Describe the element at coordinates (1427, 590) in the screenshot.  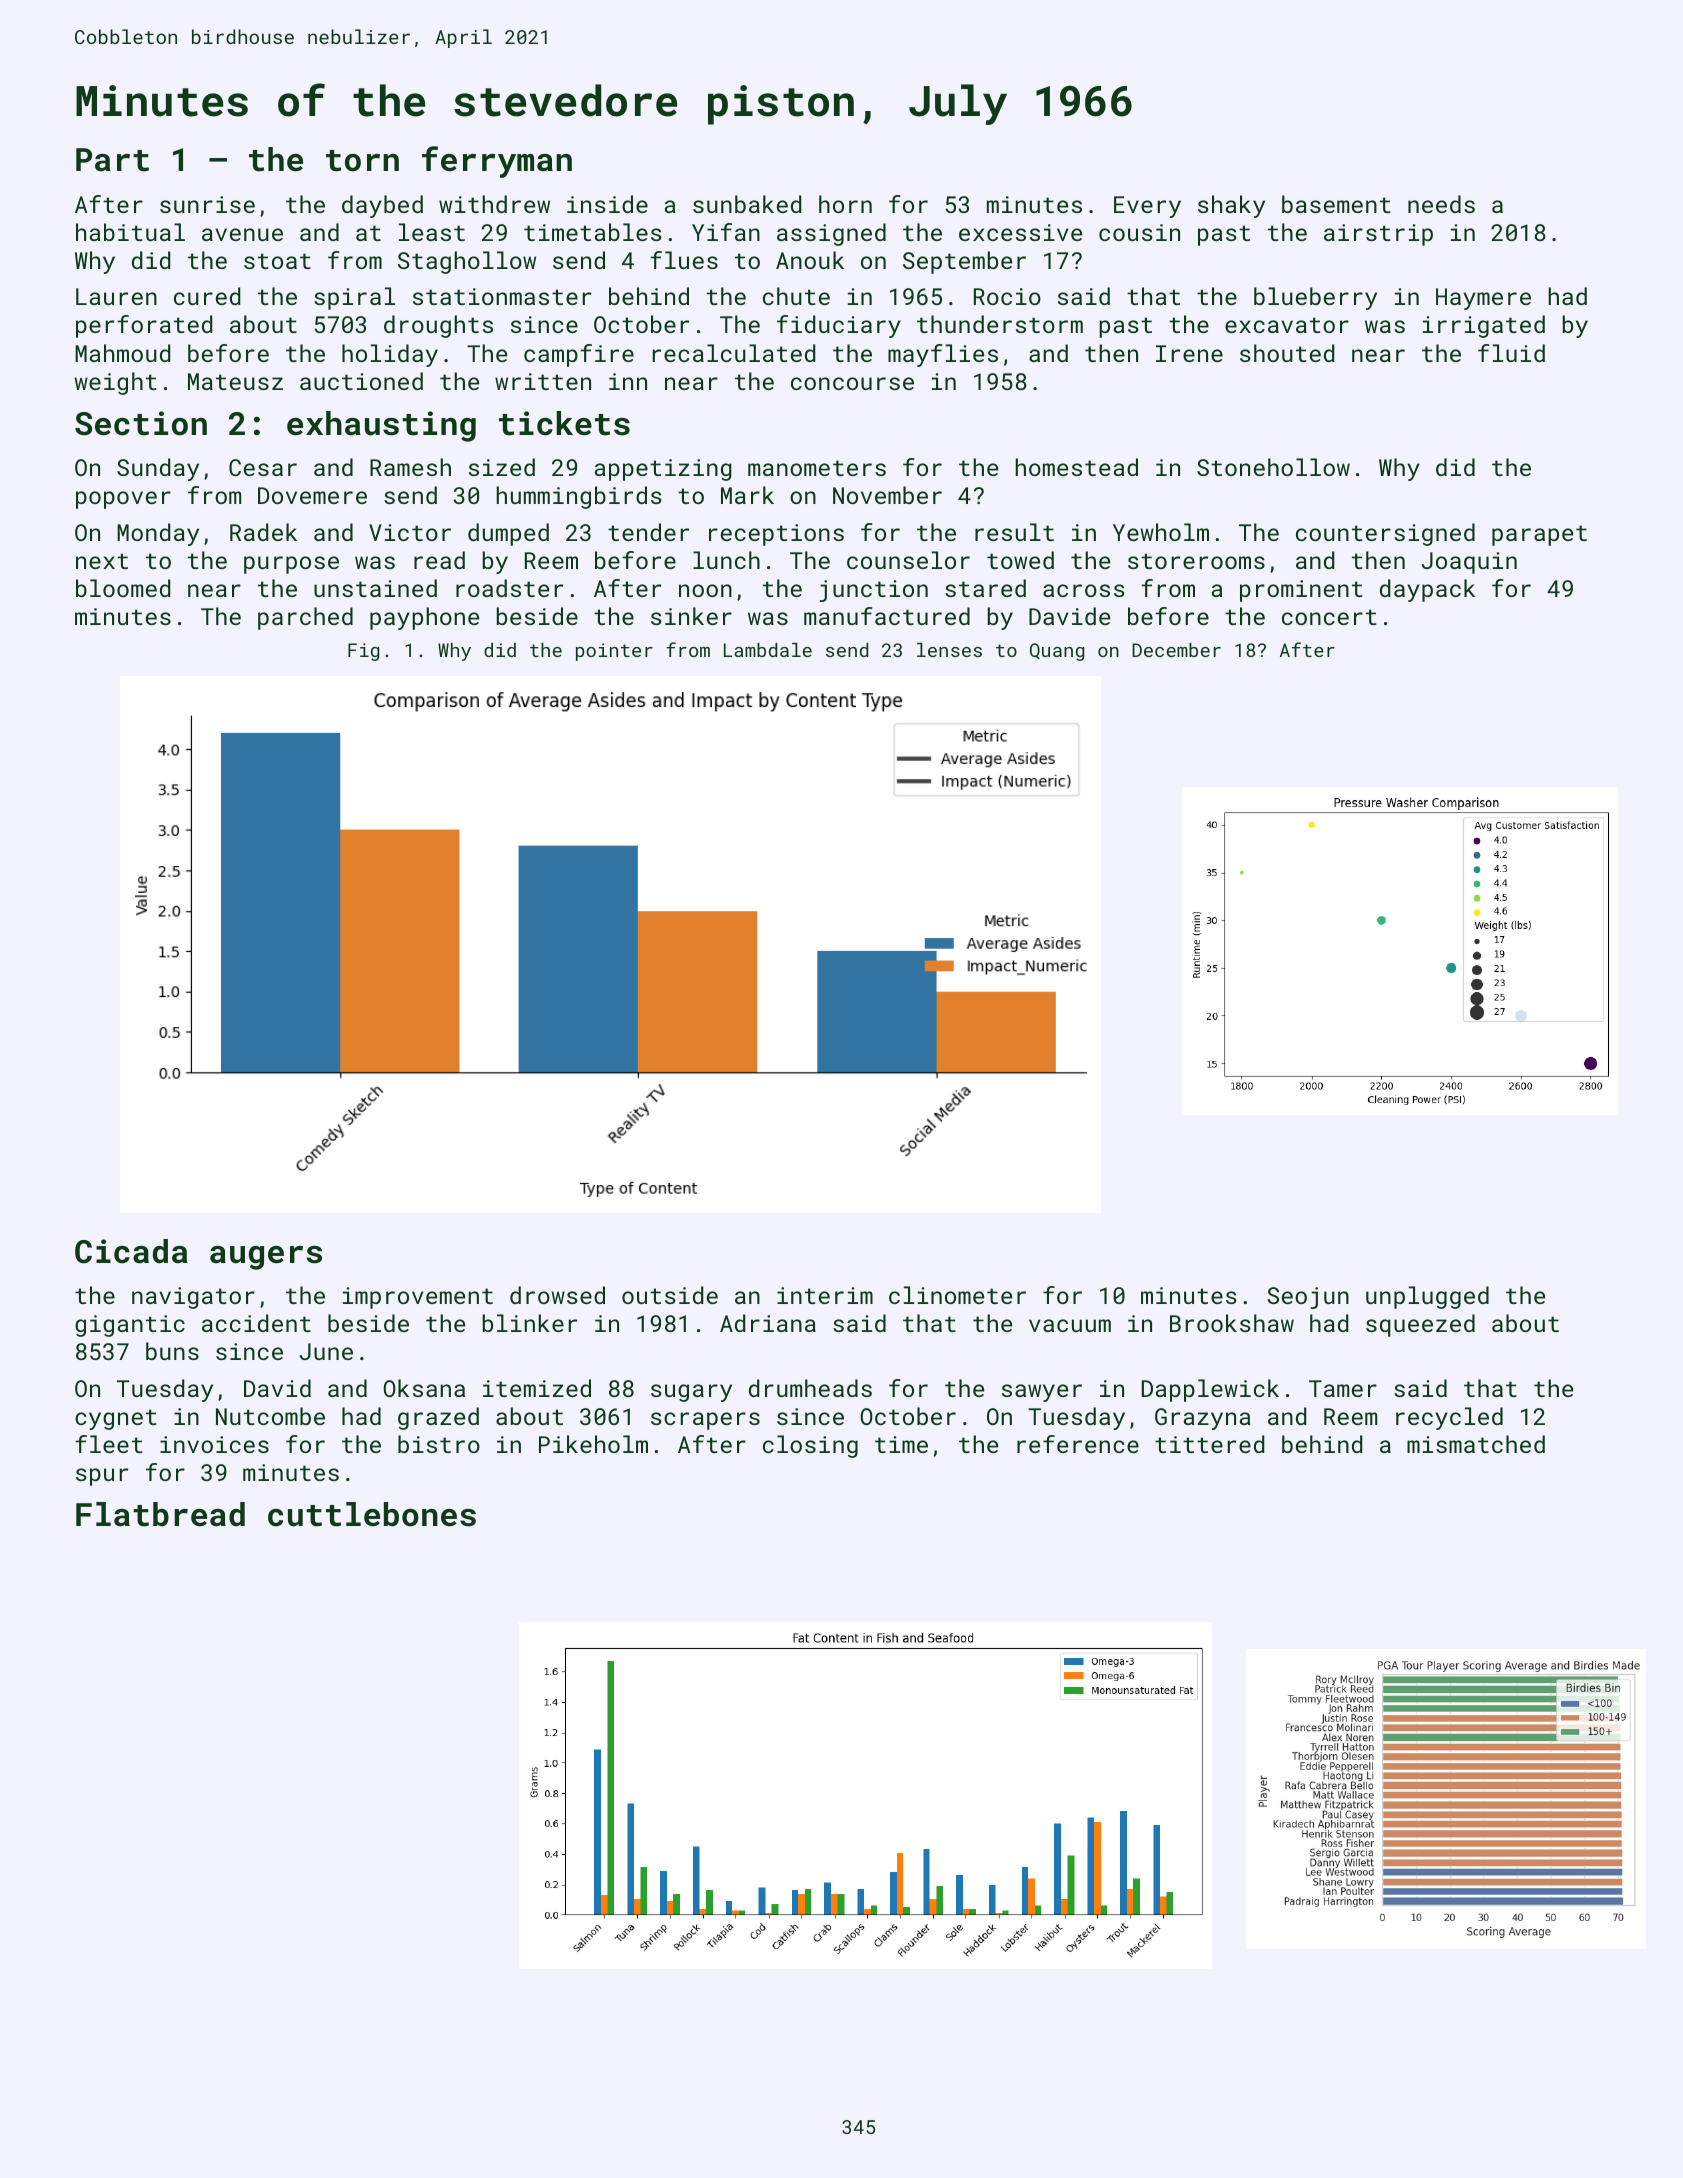
I see `daypack` at that location.
